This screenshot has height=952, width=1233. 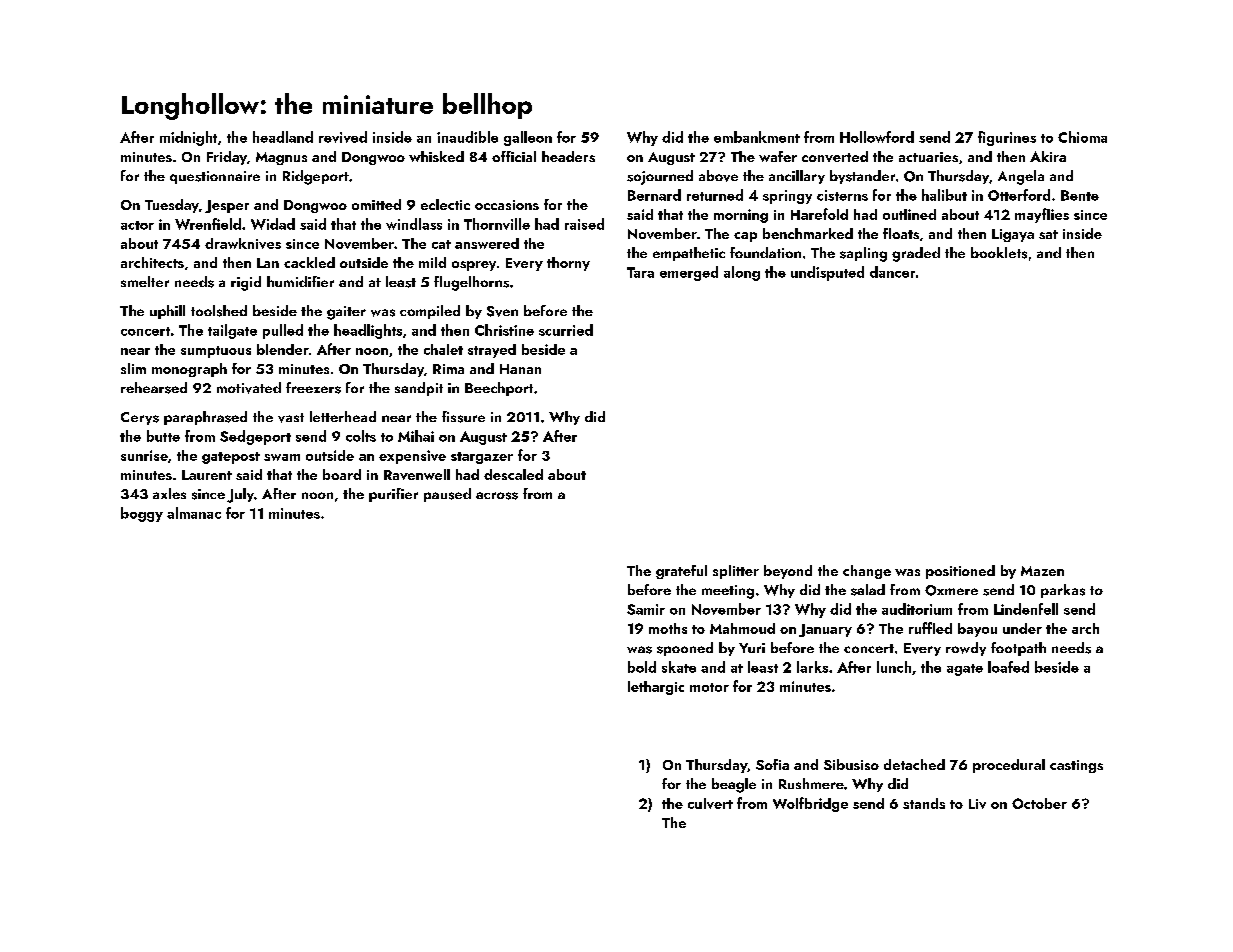 What do you see at coordinates (568, 264) in the screenshot?
I see `thorny` at bounding box center [568, 264].
